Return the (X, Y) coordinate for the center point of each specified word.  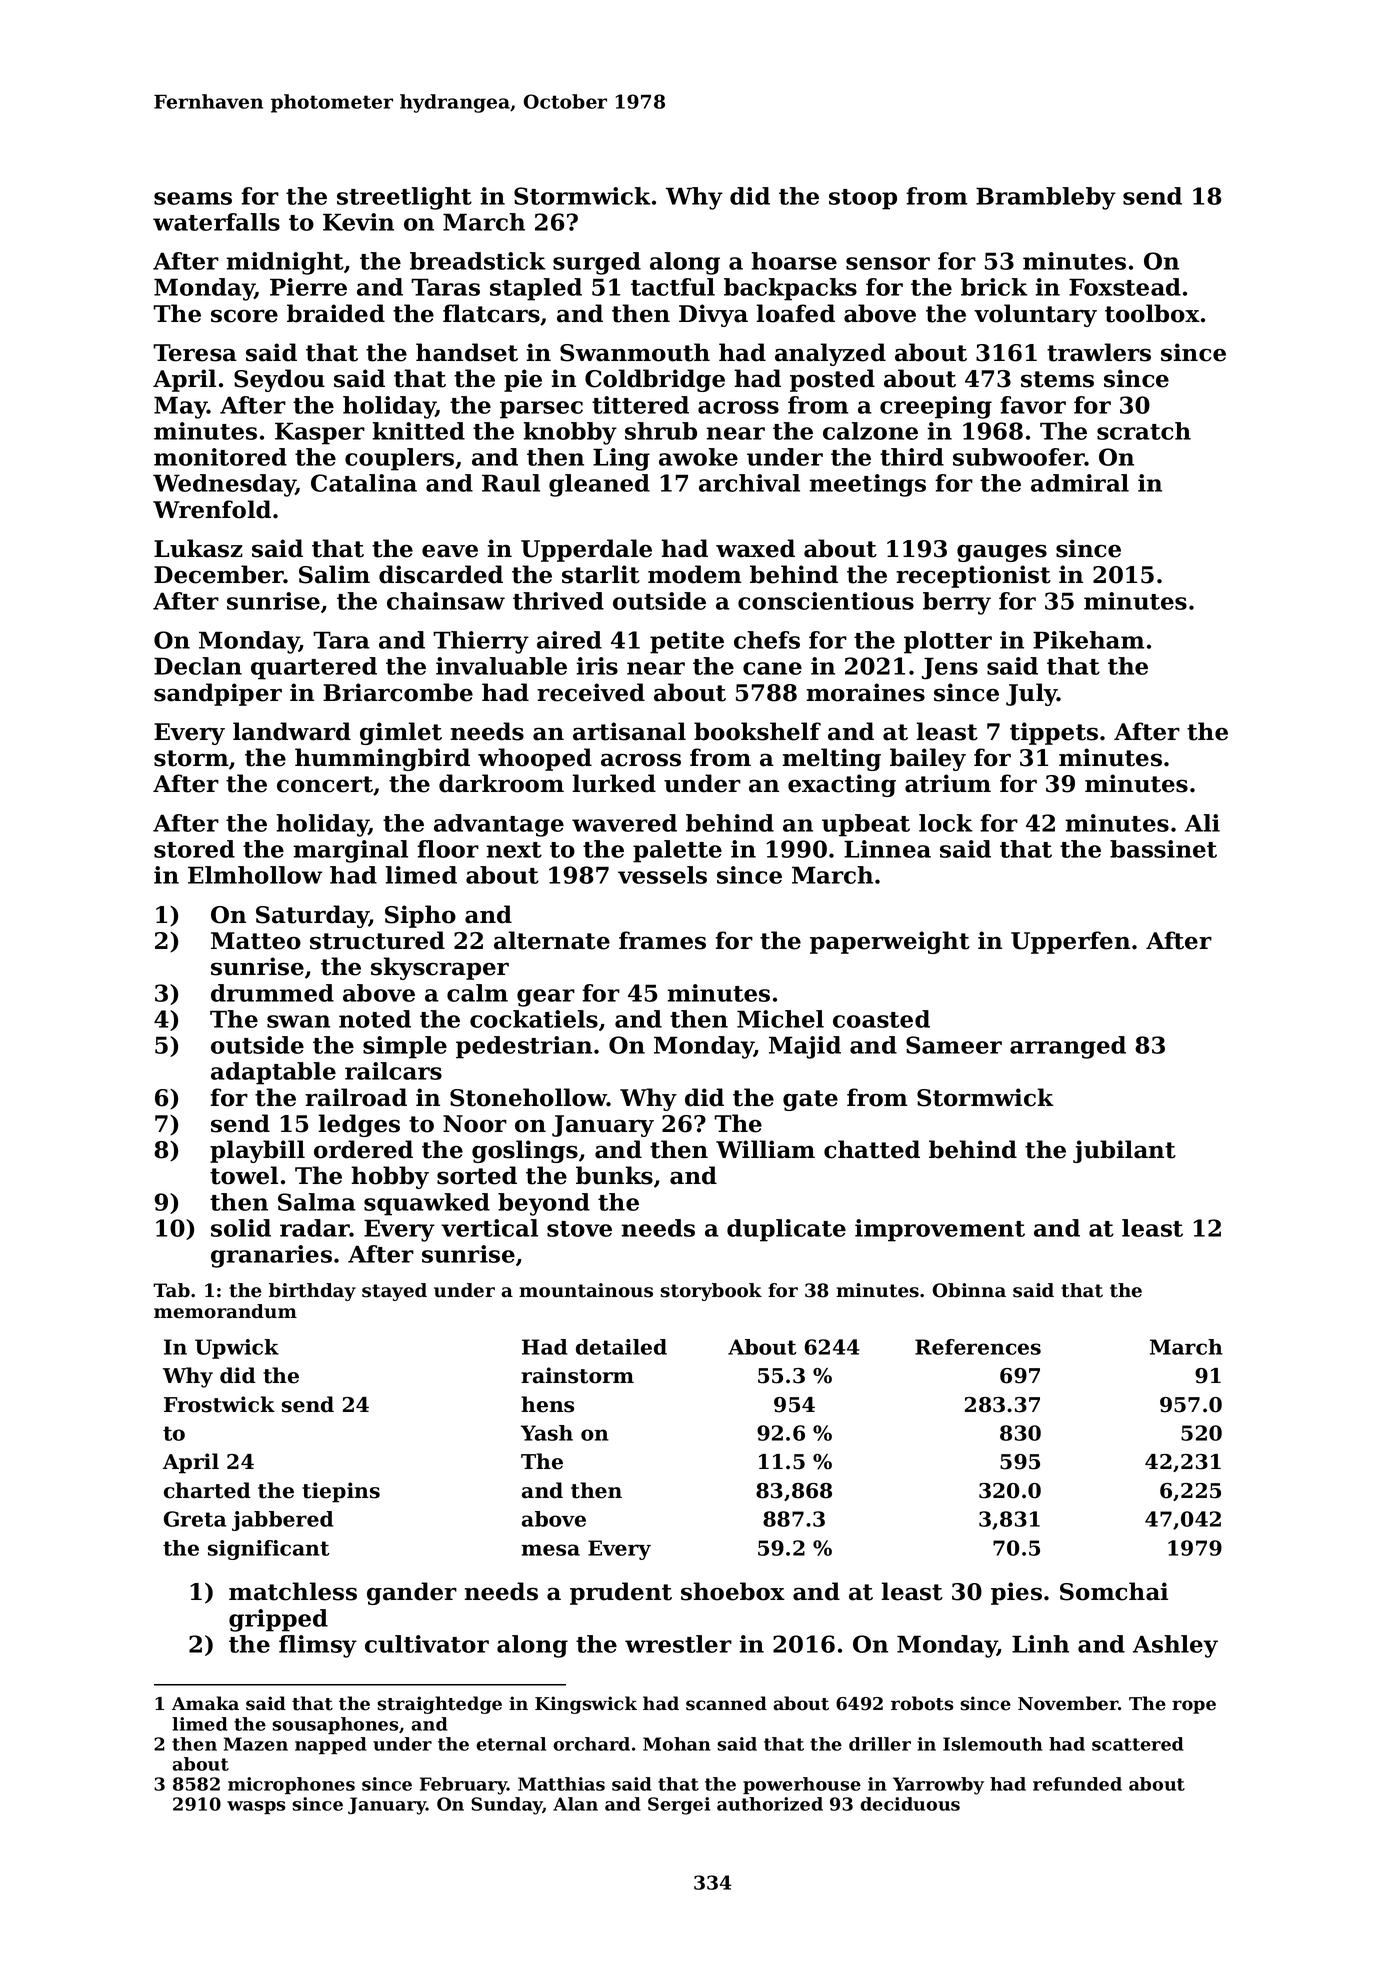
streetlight (404, 198)
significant (269, 1550)
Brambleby (1046, 198)
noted (375, 1019)
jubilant (1124, 1151)
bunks (614, 1175)
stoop (863, 199)
